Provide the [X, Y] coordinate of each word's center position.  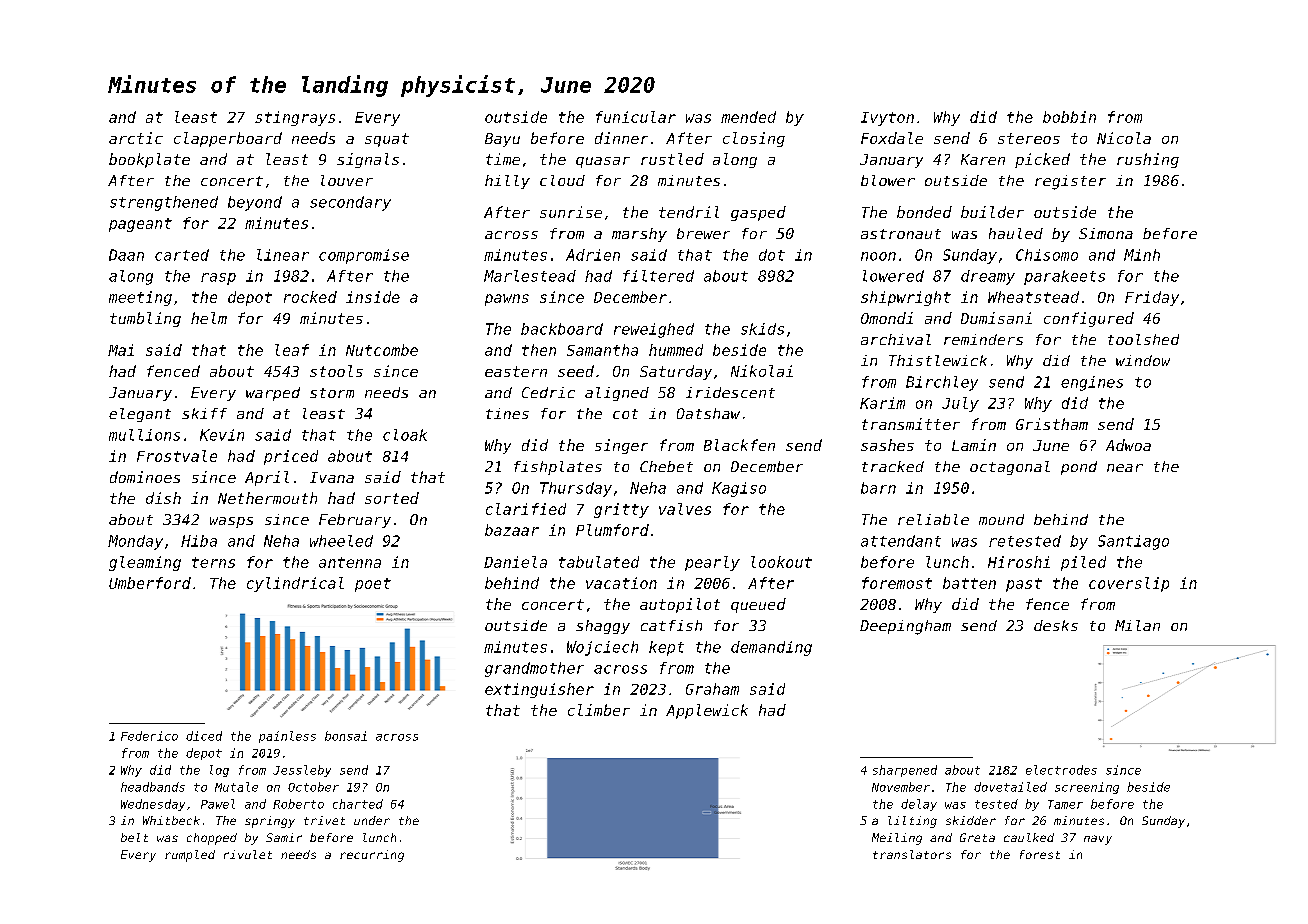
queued [758, 605]
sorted [392, 498]
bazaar [512, 530]
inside [373, 297]
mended [748, 117]
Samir [284, 837]
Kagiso [739, 489]
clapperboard [228, 139]
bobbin [1069, 117]
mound [1001, 519]
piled [1083, 563]
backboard [562, 329]
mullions [144, 435]
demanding [771, 648]
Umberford [150, 583]
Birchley [942, 383]
